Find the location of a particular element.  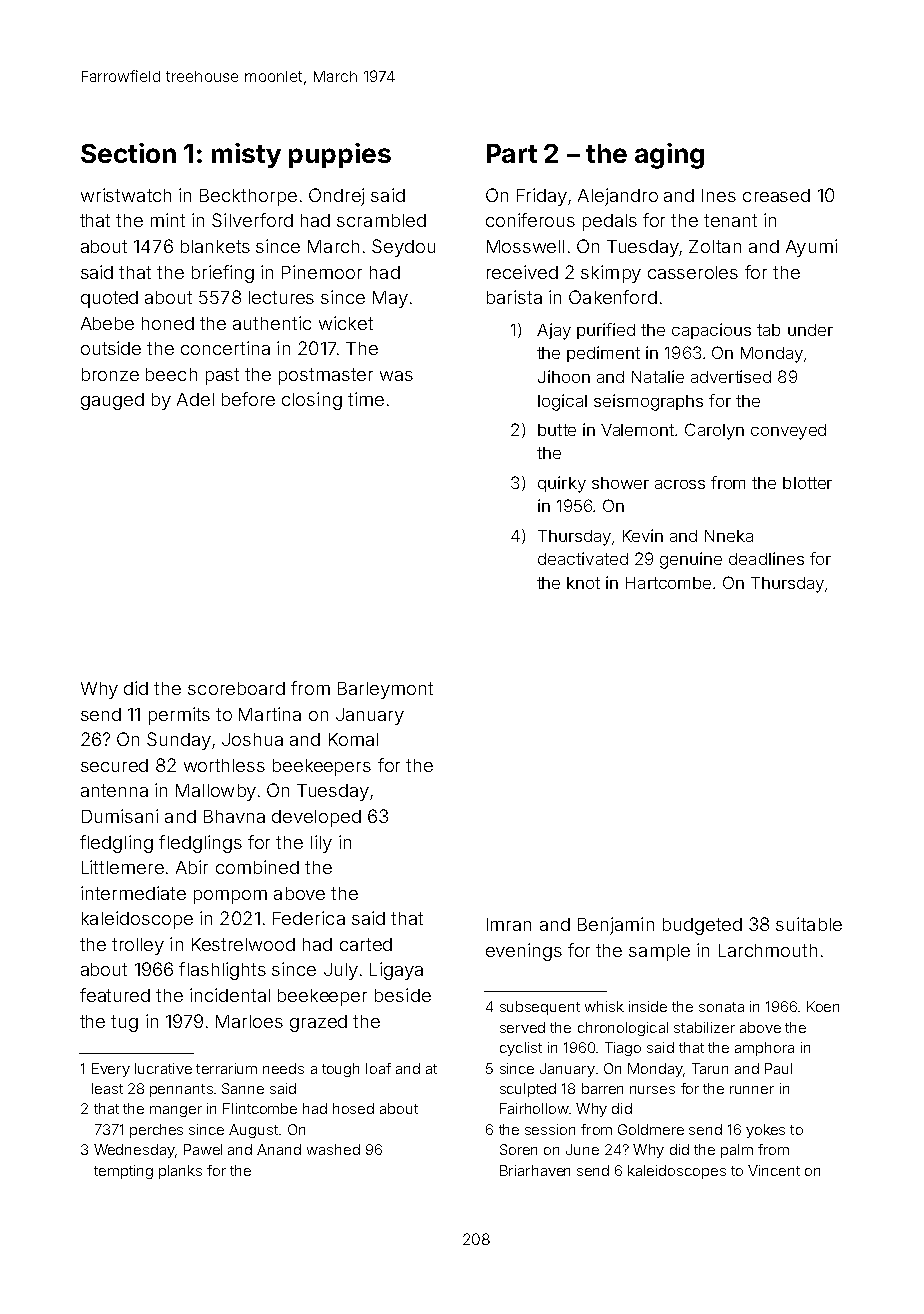

planks is located at coordinates (180, 1172).
